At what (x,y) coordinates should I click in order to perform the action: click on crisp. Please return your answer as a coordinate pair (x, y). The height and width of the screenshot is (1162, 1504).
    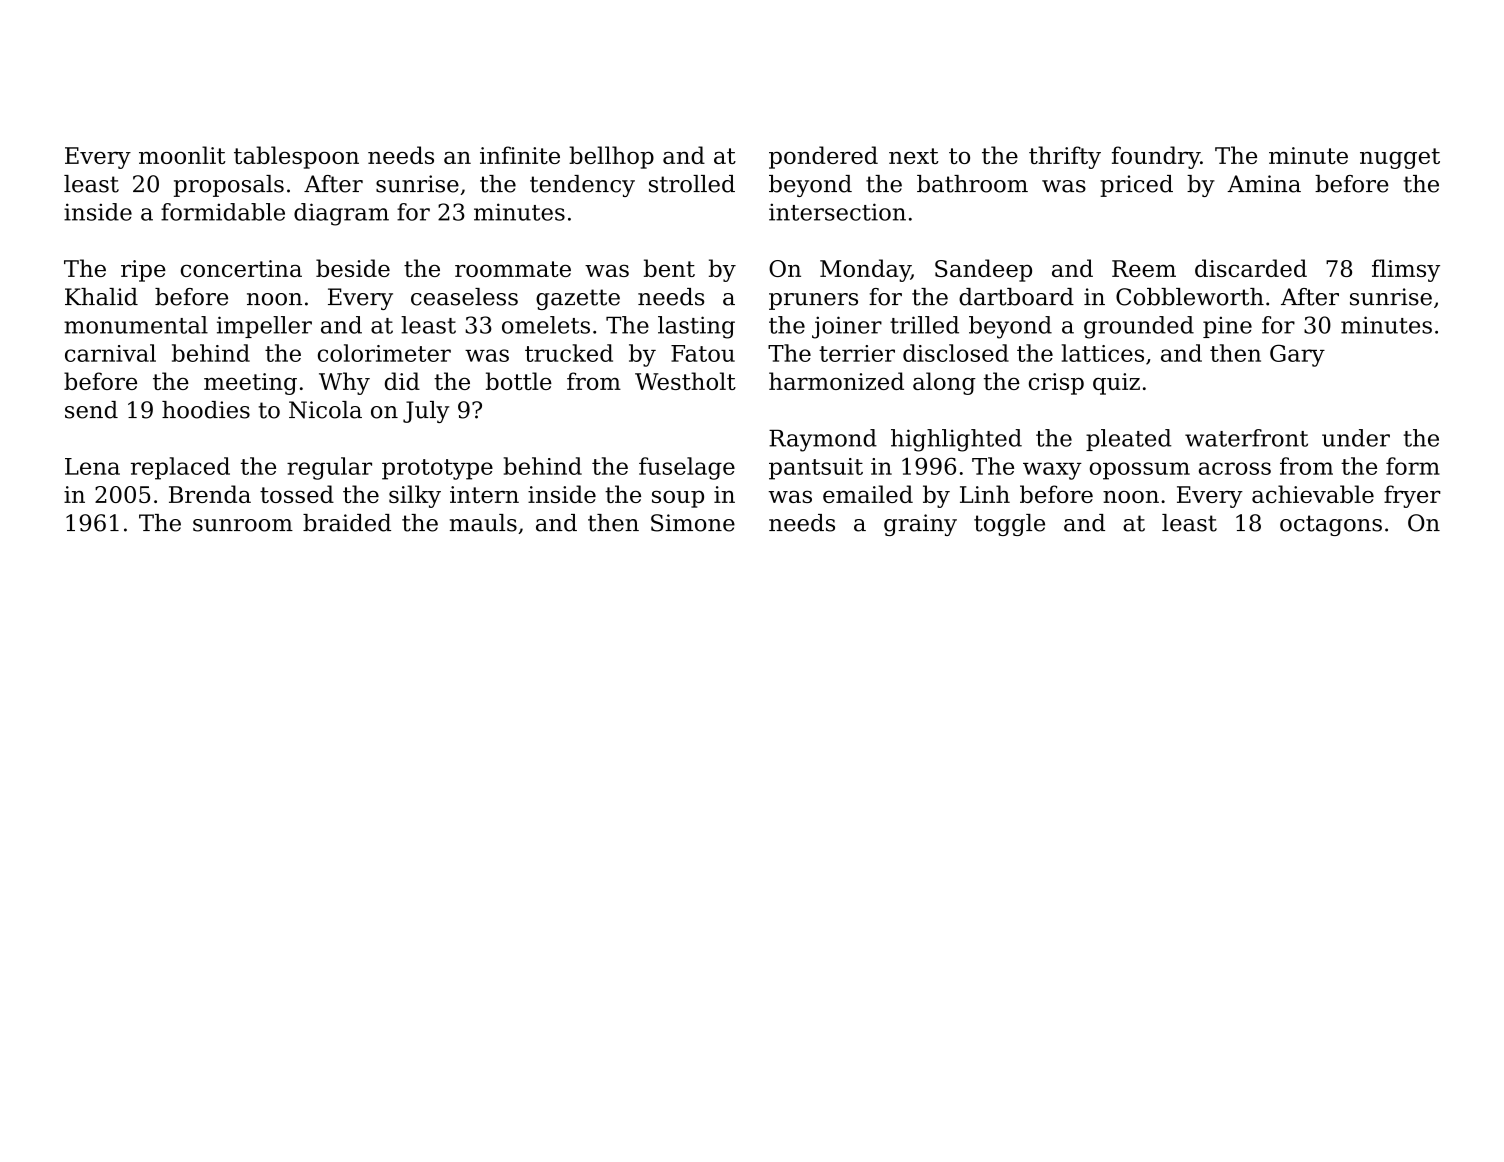
    Looking at the image, I should click on (1056, 384).
